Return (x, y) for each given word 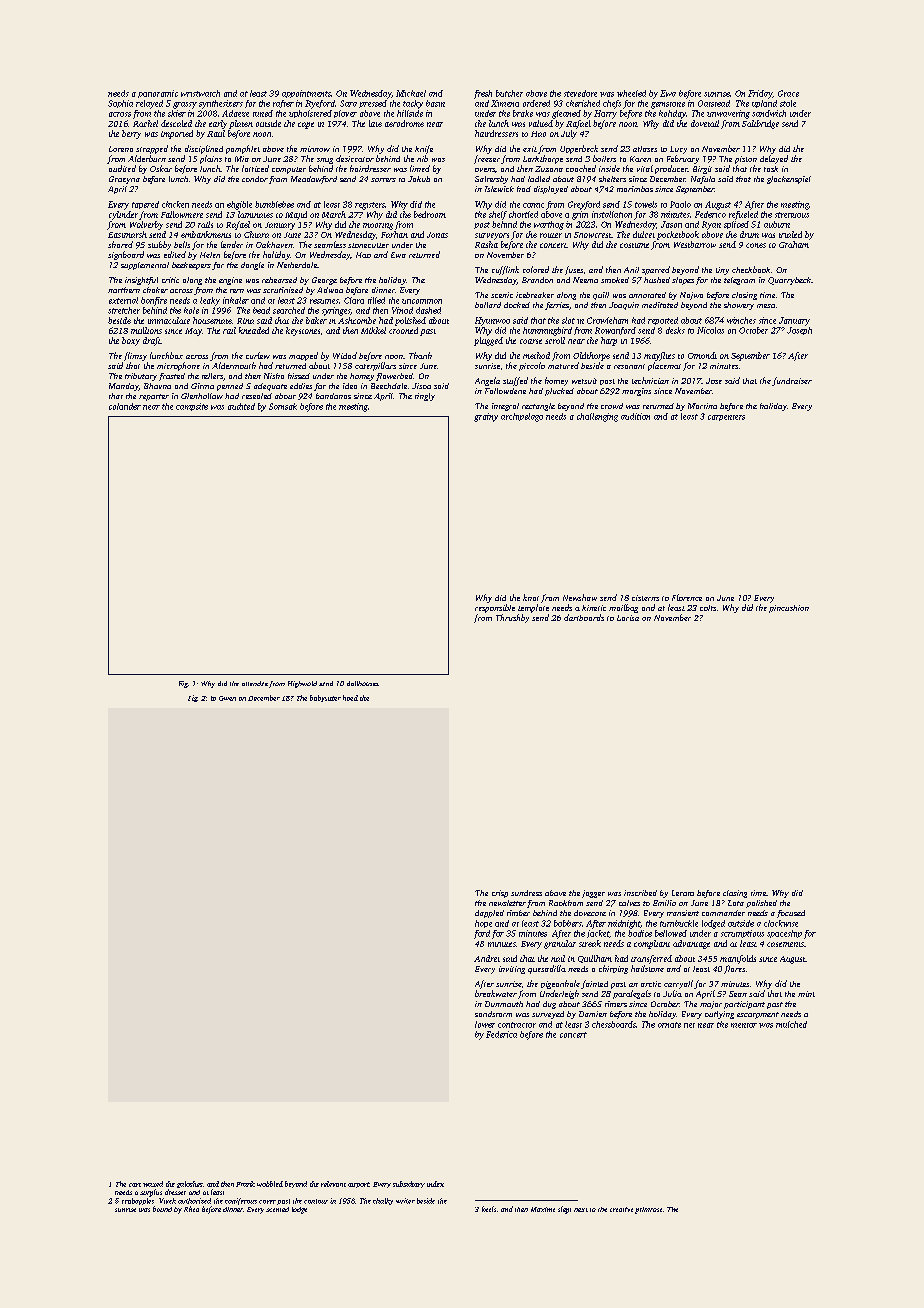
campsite (192, 407)
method (536, 355)
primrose (648, 1210)
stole (788, 103)
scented (277, 1209)
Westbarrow (695, 244)
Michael (411, 93)
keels (489, 1209)
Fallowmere (182, 214)
